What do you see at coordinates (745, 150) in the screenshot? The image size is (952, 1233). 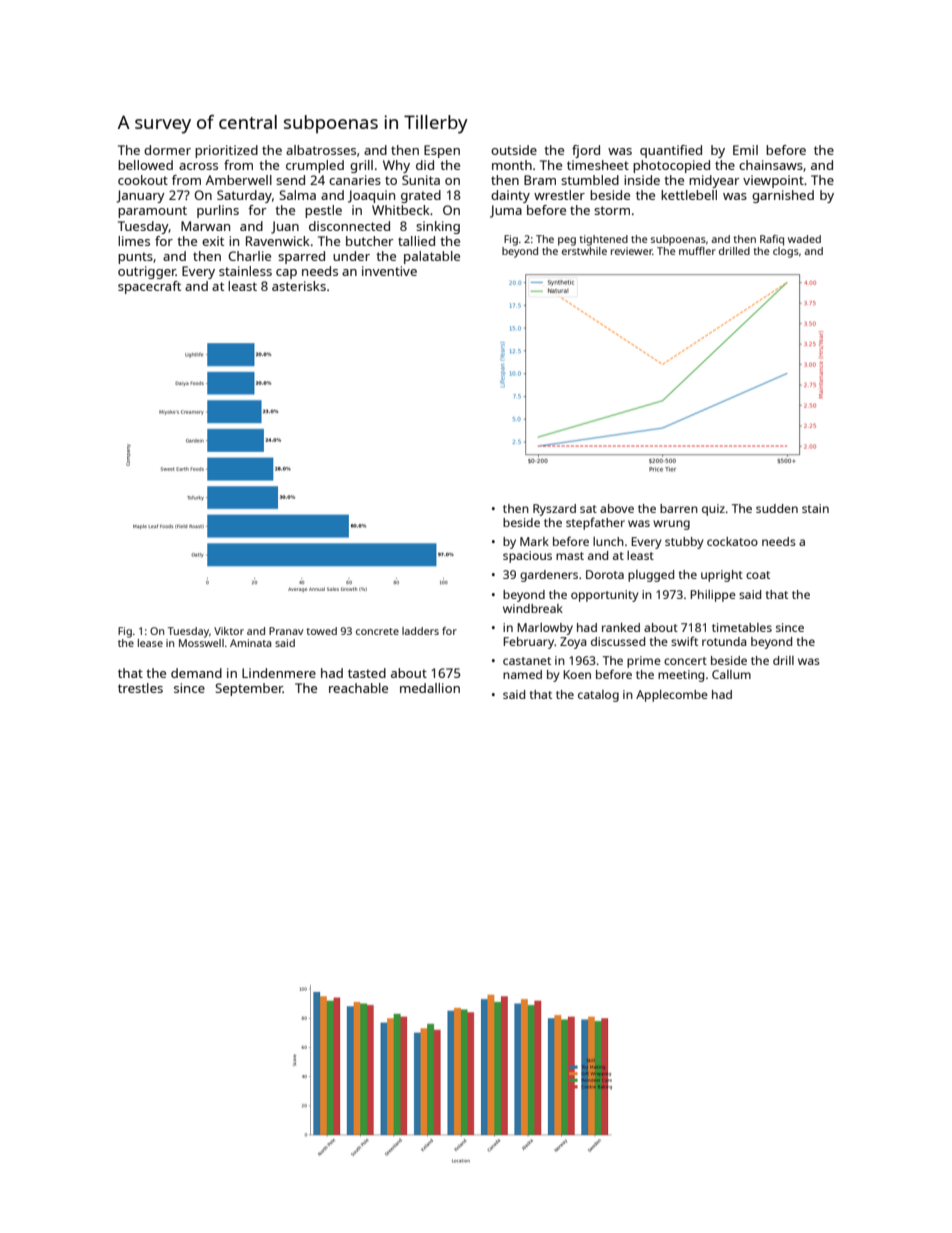 I see `Emil` at bounding box center [745, 150].
